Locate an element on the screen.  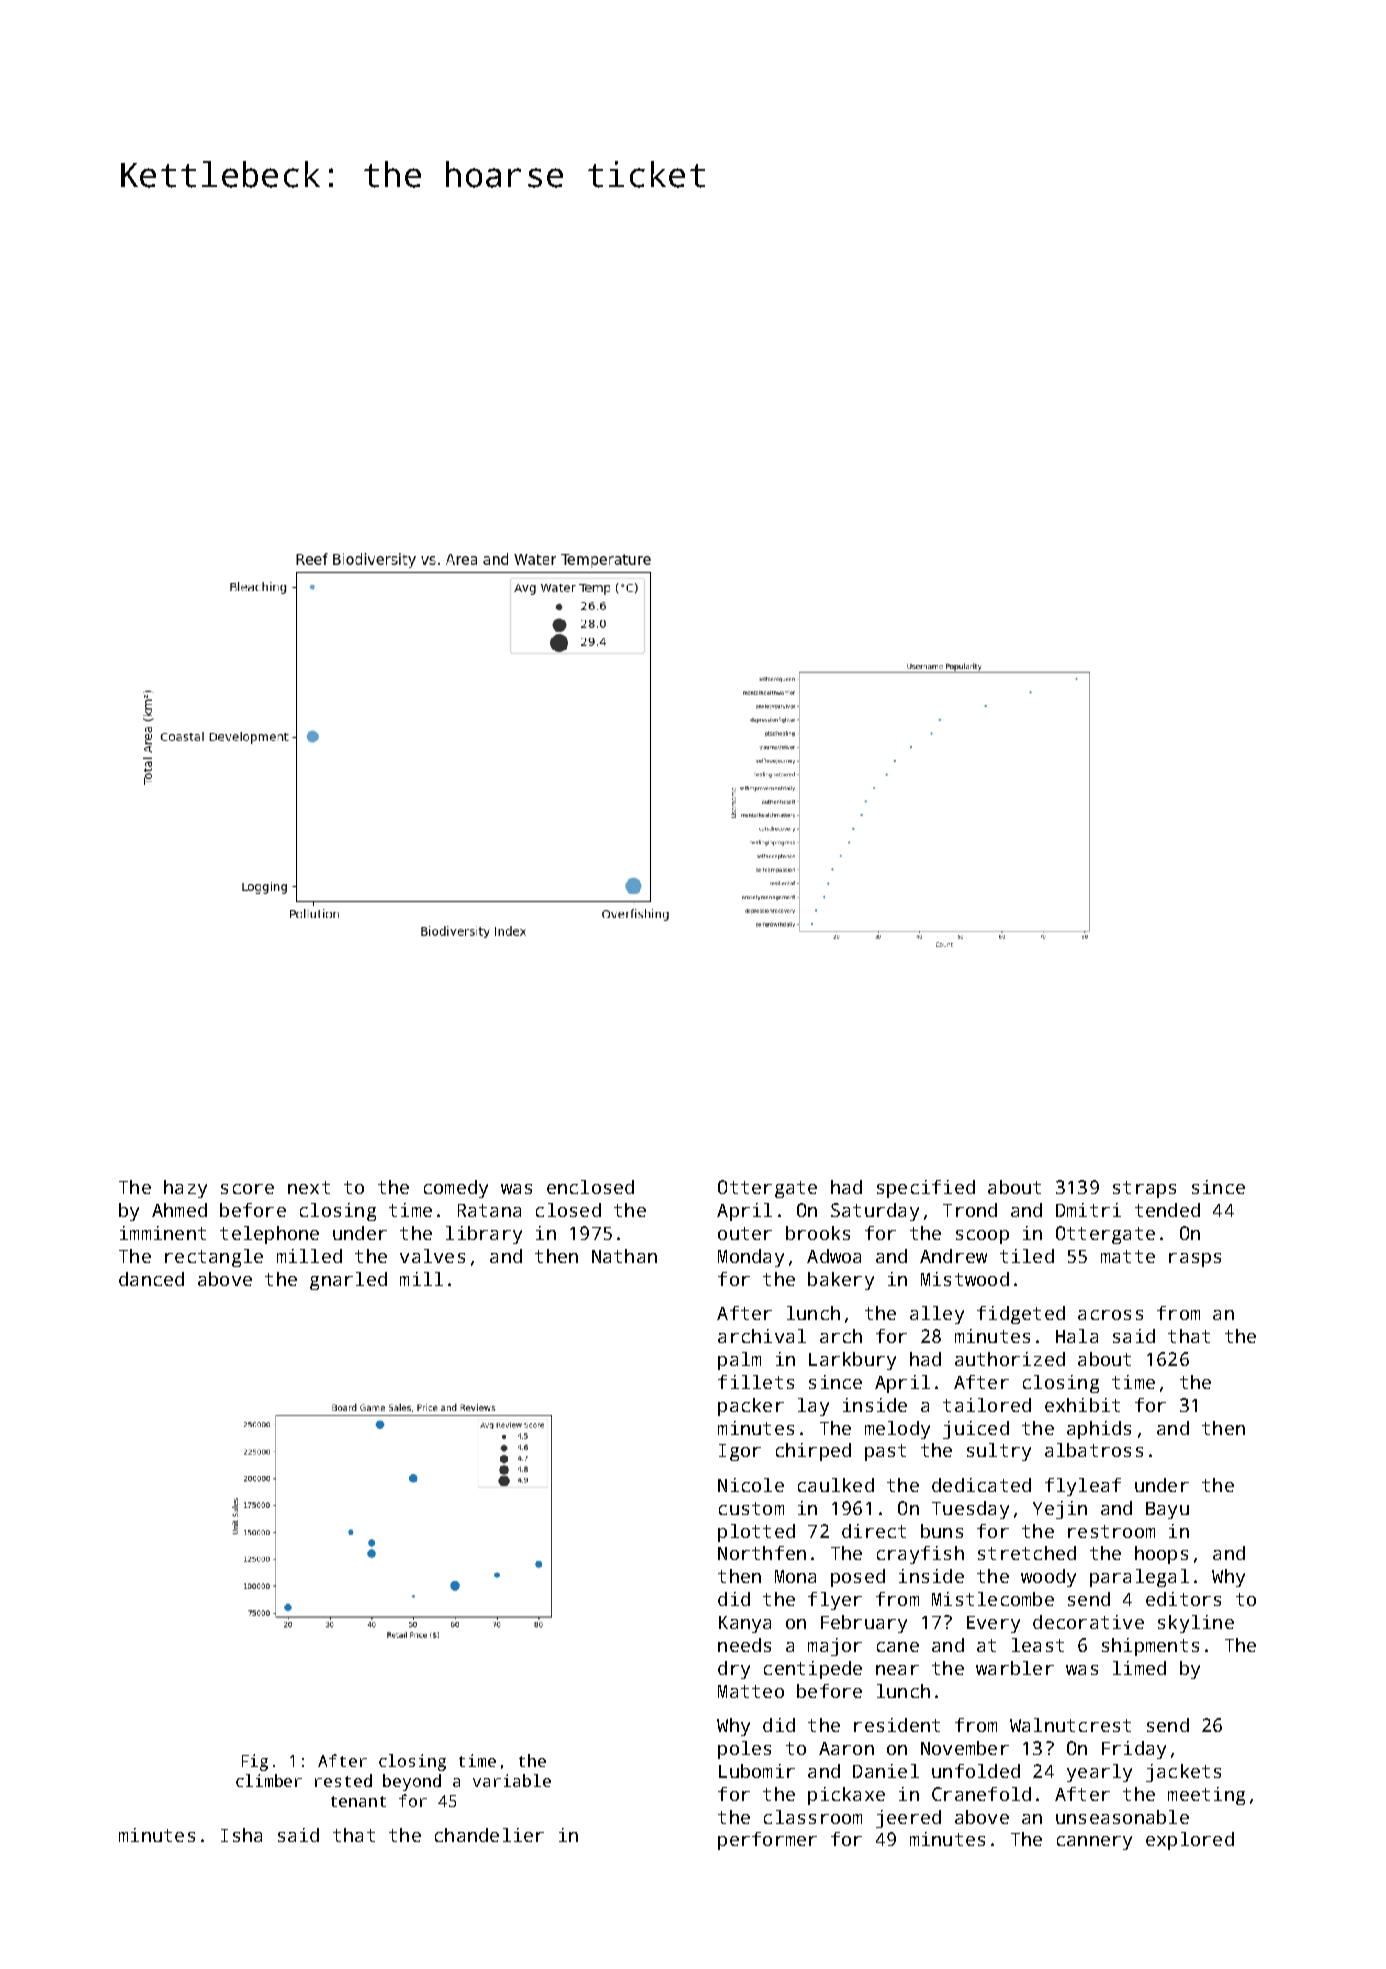
Walnutcrest is located at coordinates (1070, 1725).
